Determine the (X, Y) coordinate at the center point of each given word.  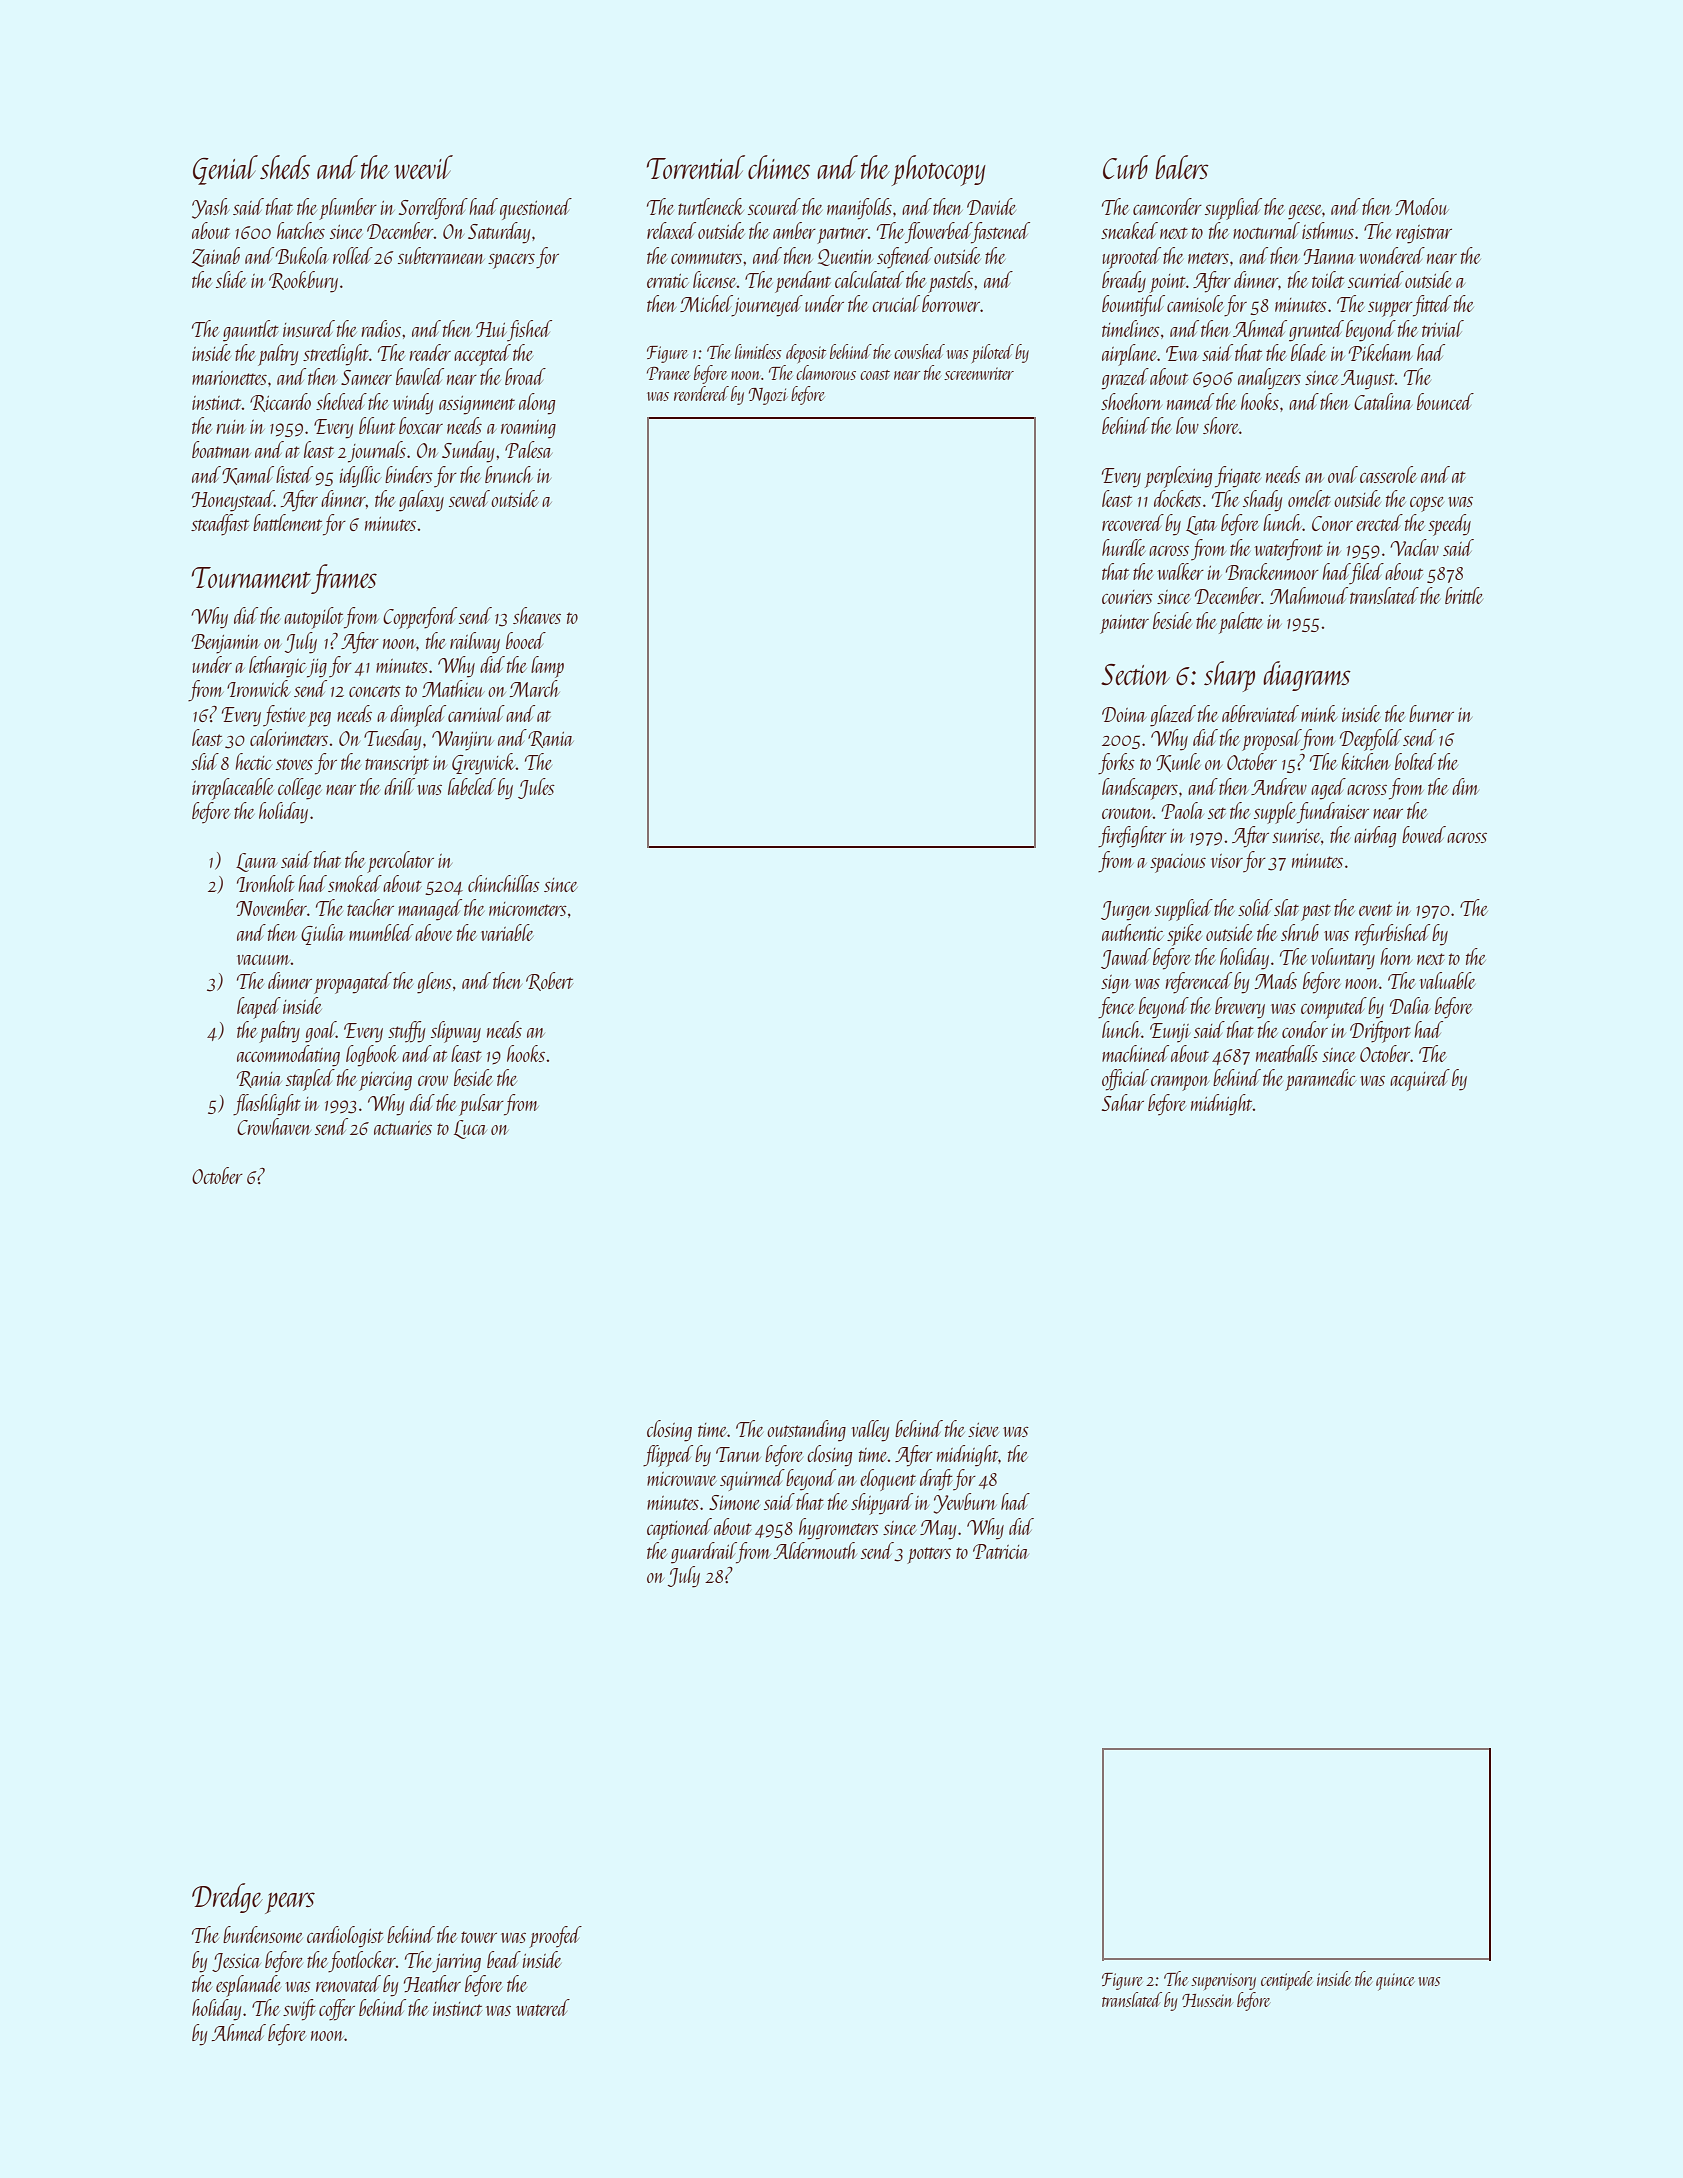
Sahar (1123, 1102)
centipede (1287, 1980)
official (1125, 1080)
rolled (353, 255)
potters (929, 1555)
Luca (470, 1129)
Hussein (1207, 2000)
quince (1395, 1982)
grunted (1316, 331)
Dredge (227, 1898)
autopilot (313, 618)
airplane (1129, 355)
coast (875, 375)
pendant (803, 282)
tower (479, 1937)
